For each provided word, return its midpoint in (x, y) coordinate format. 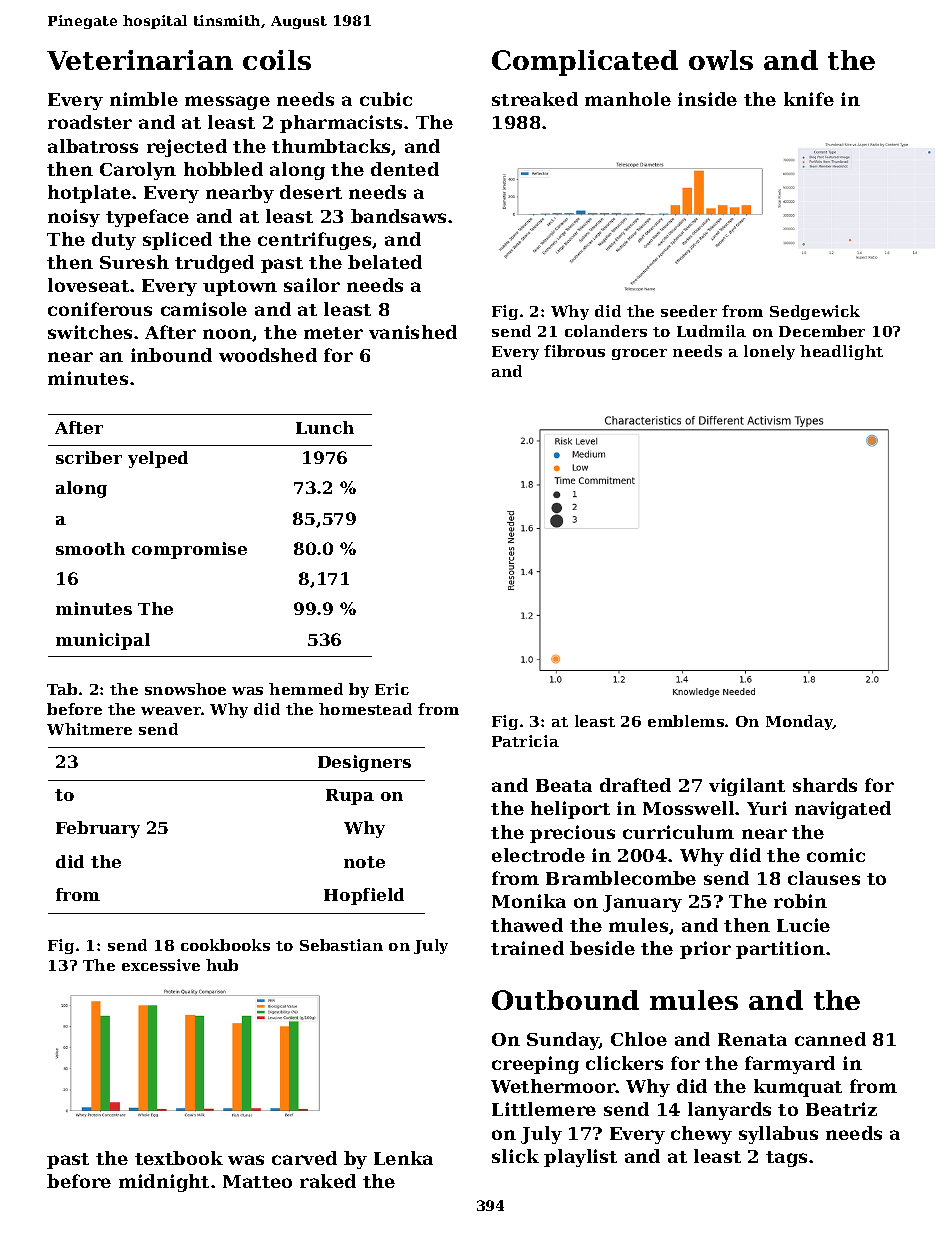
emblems (686, 721)
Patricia (525, 741)
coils (277, 60)
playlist (580, 1158)
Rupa (350, 797)
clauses (824, 878)
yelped (158, 459)
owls (721, 60)
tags (786, 1159)
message (227, 103)
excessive (161, 965)
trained (527, 948)
